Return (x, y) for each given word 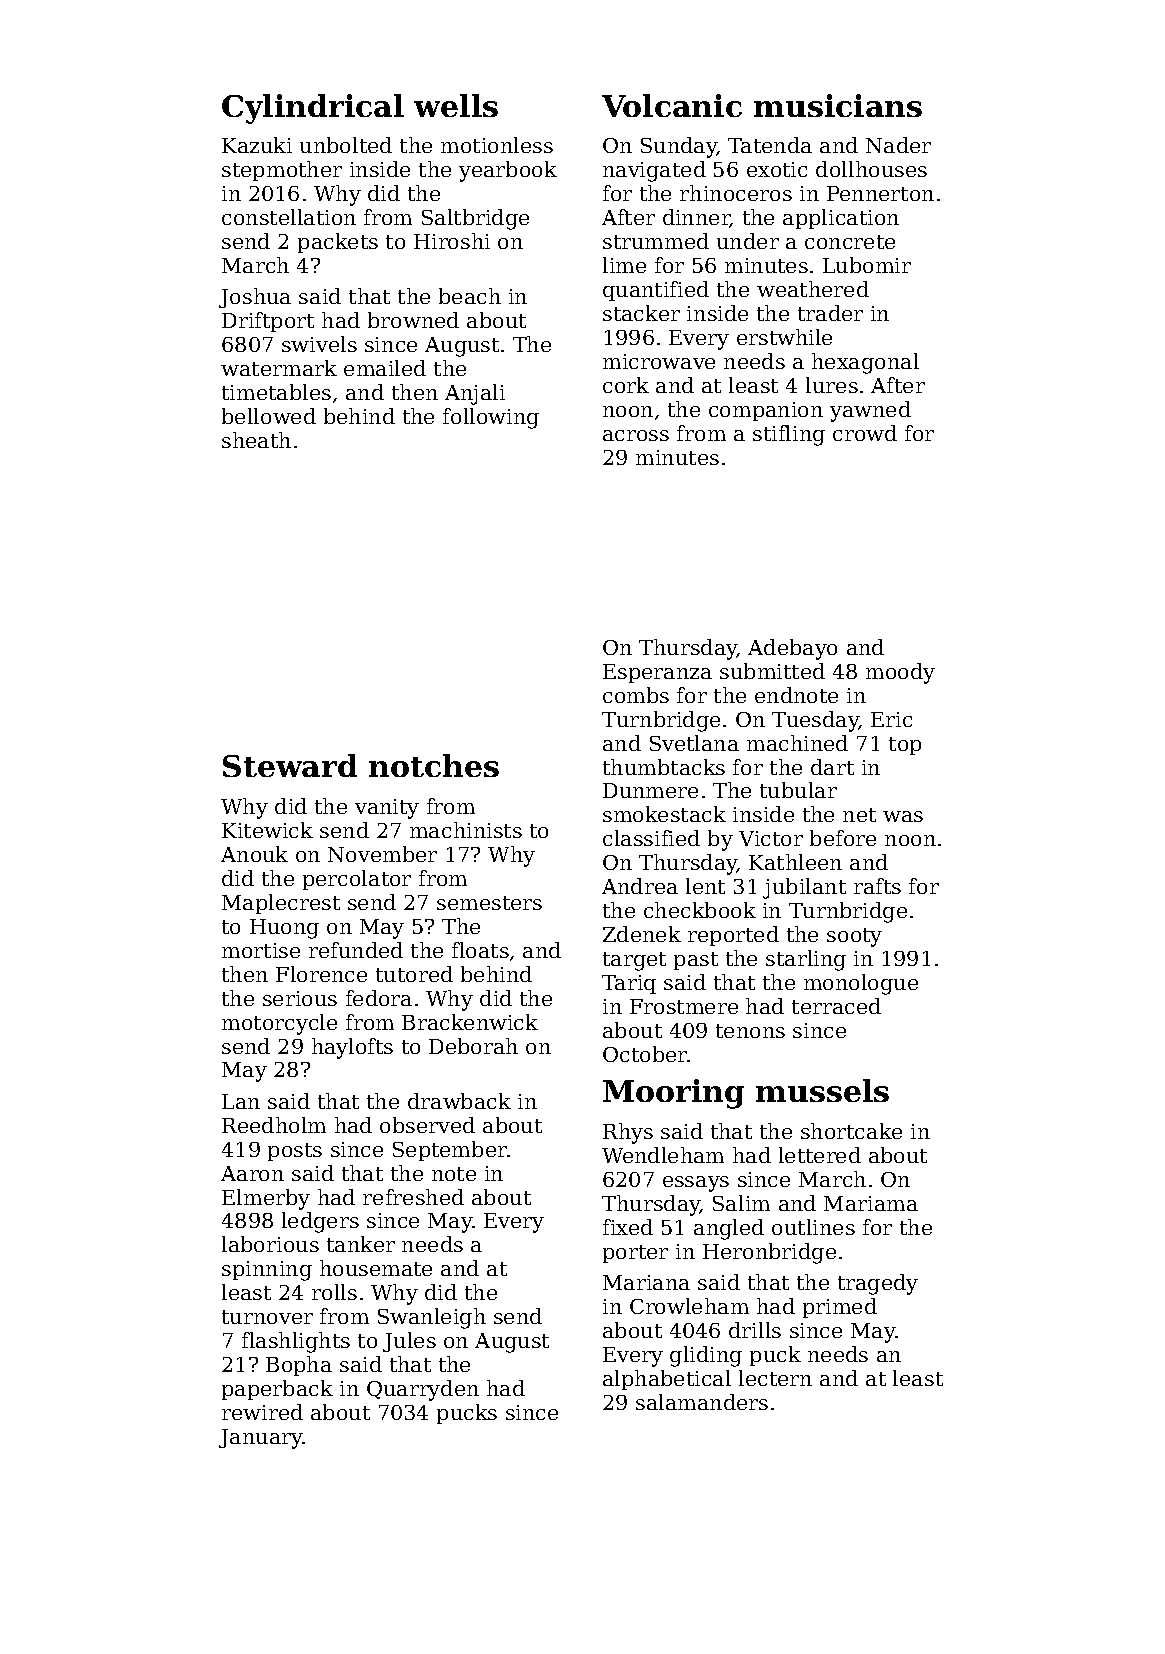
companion (766, 411)
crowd (865, 433)
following (491, 418)
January (261, 1439)
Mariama (871, 1203)
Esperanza (657, 673)
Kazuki (257, 145)
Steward (290, 765)
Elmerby (266, 1199)
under (748, 241)
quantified (656, 291)
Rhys (628, 1133)
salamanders (702, 1402)
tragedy (878, 1284)
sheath (256, 440)
